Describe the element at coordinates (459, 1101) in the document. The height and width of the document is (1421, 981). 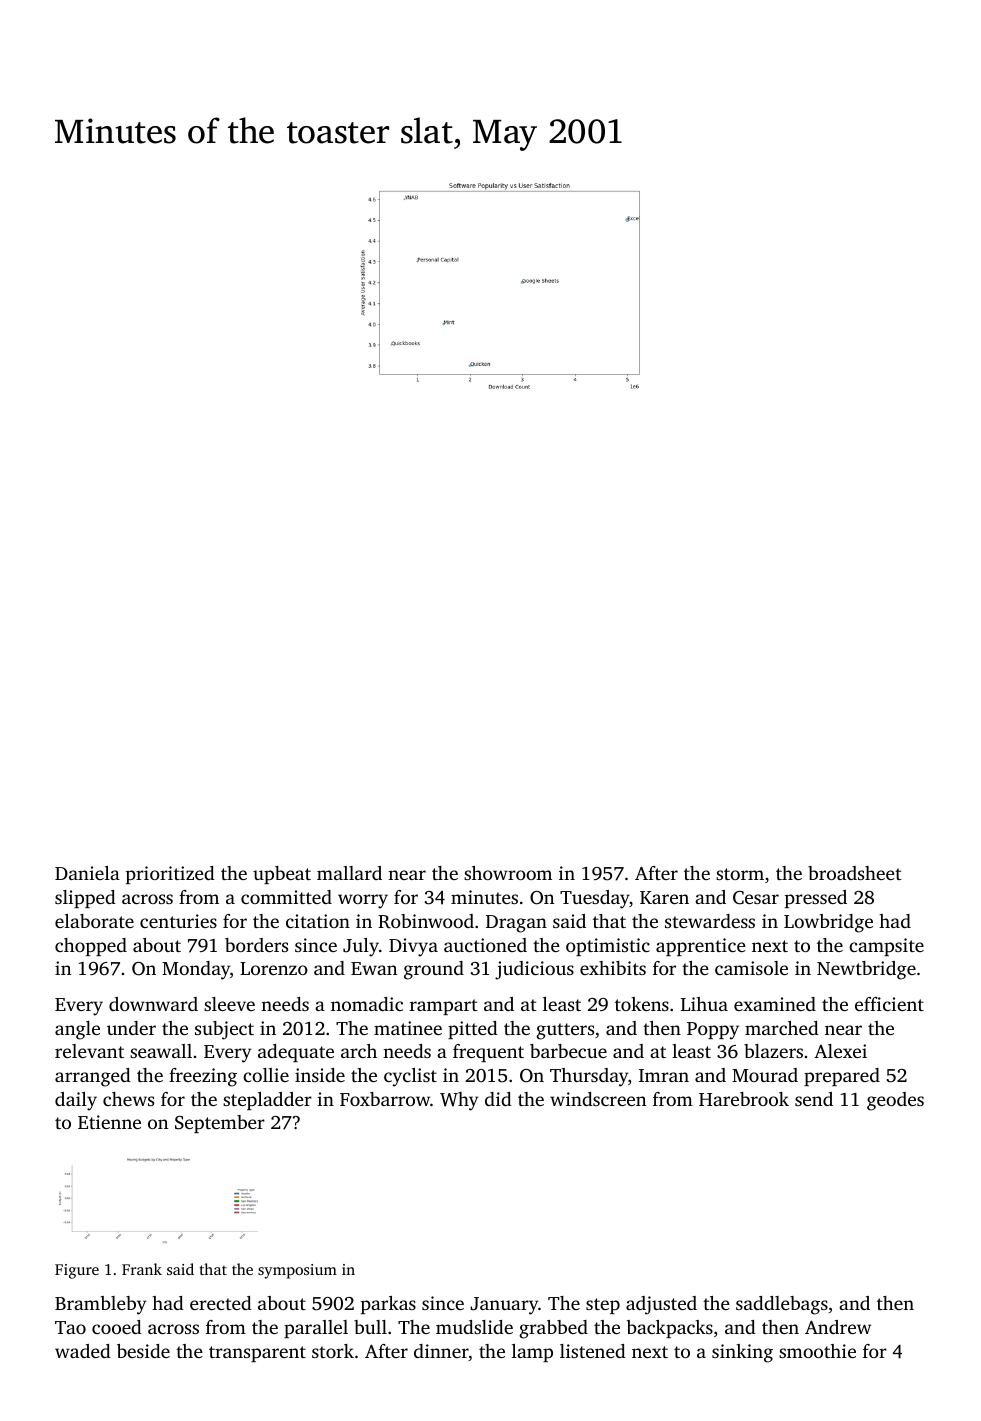
I see `Why` at that location.
